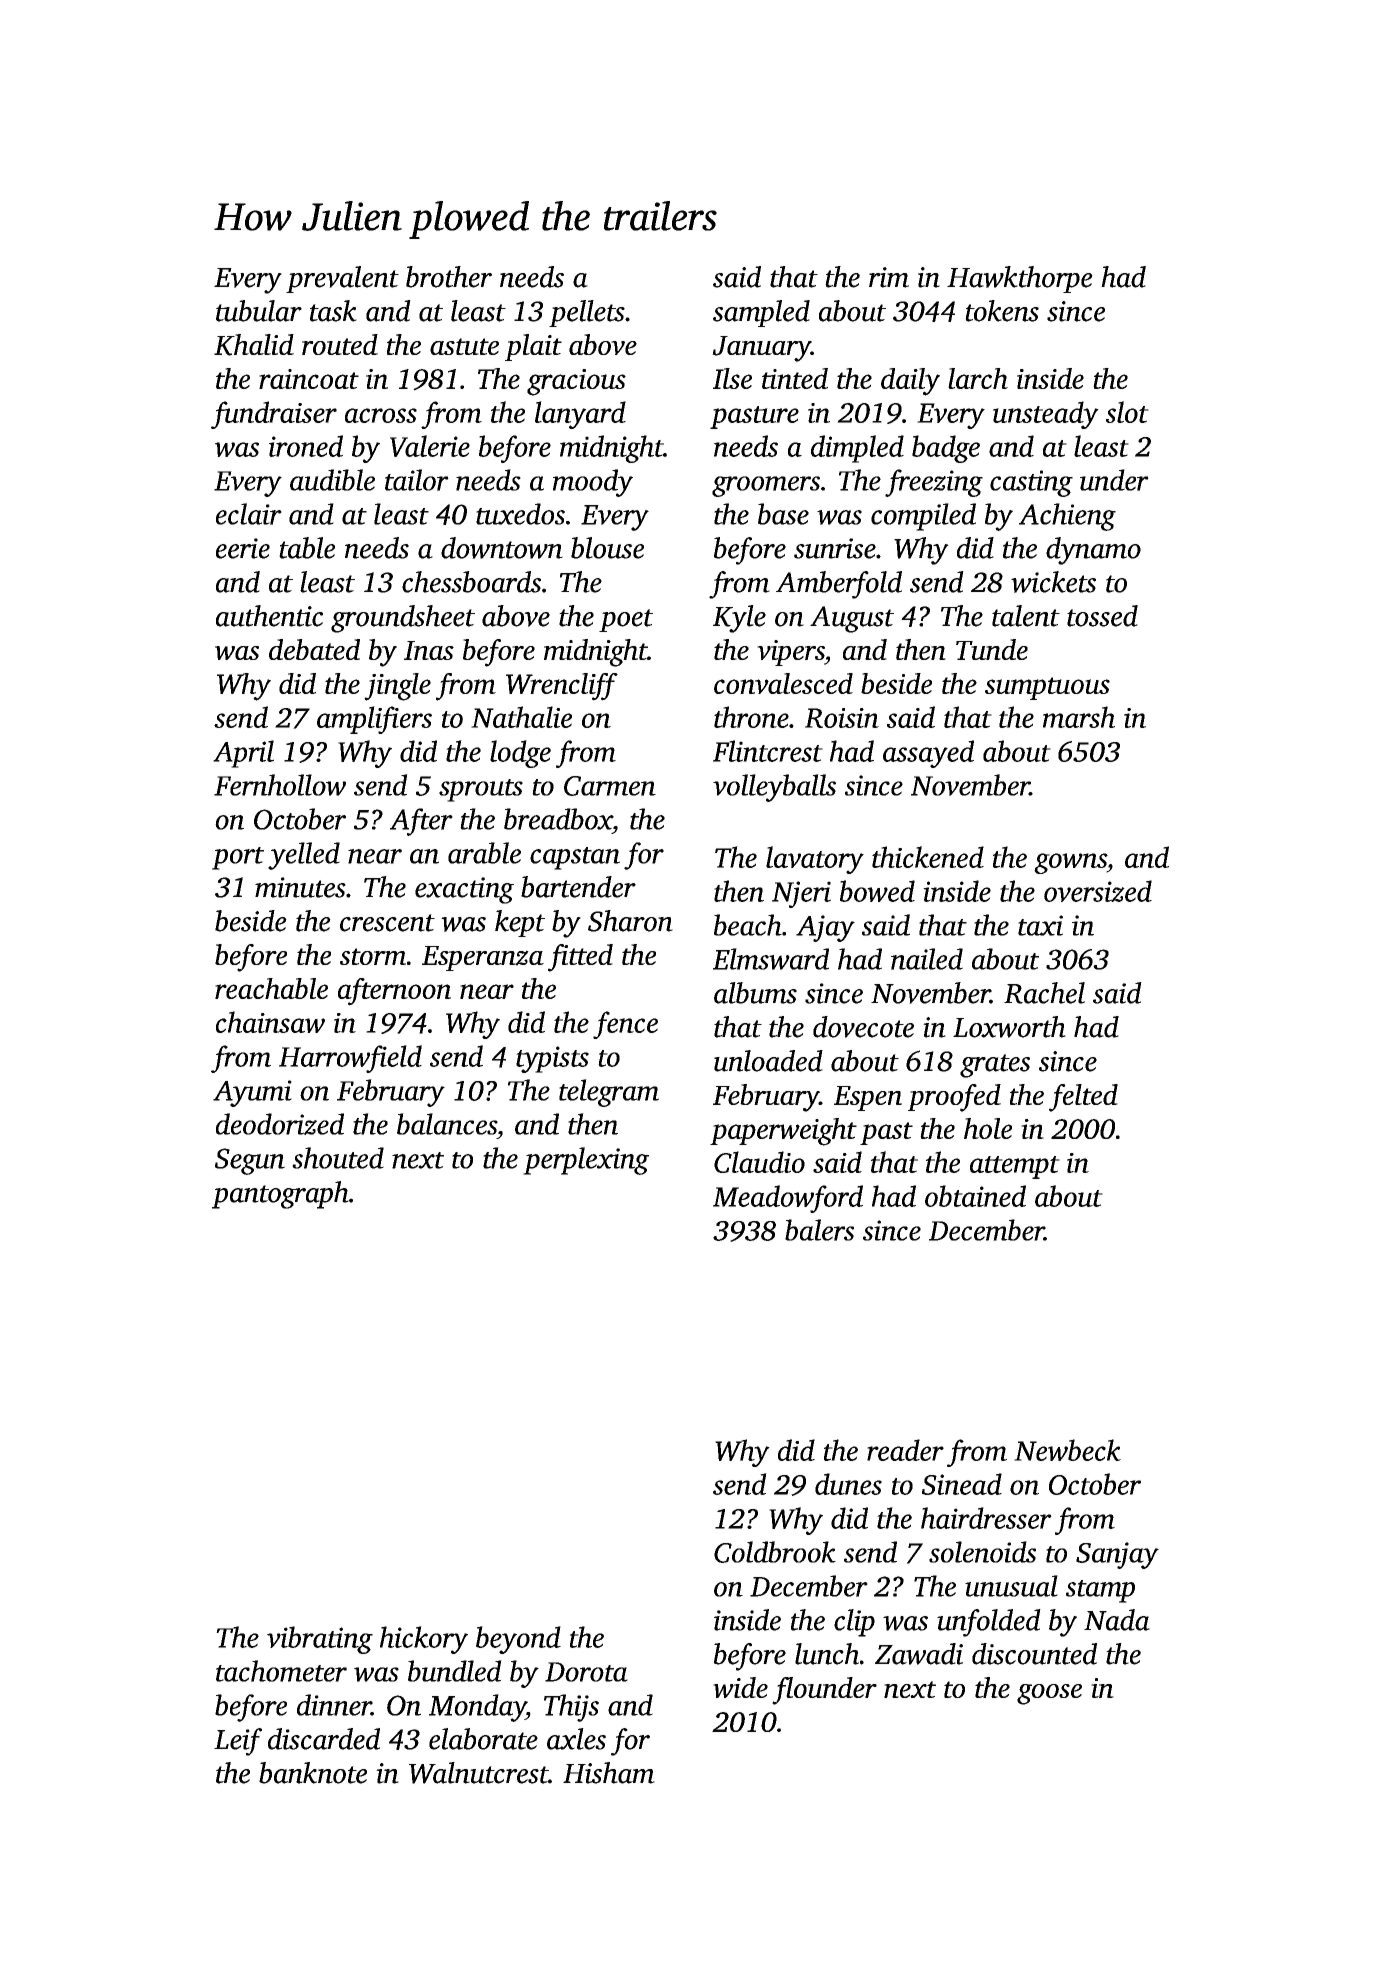 This document has height=1969, width=1386. What do you see at coordinates (417, 480) in the document?
I see `tailor` at bounding box center [417, 480].
